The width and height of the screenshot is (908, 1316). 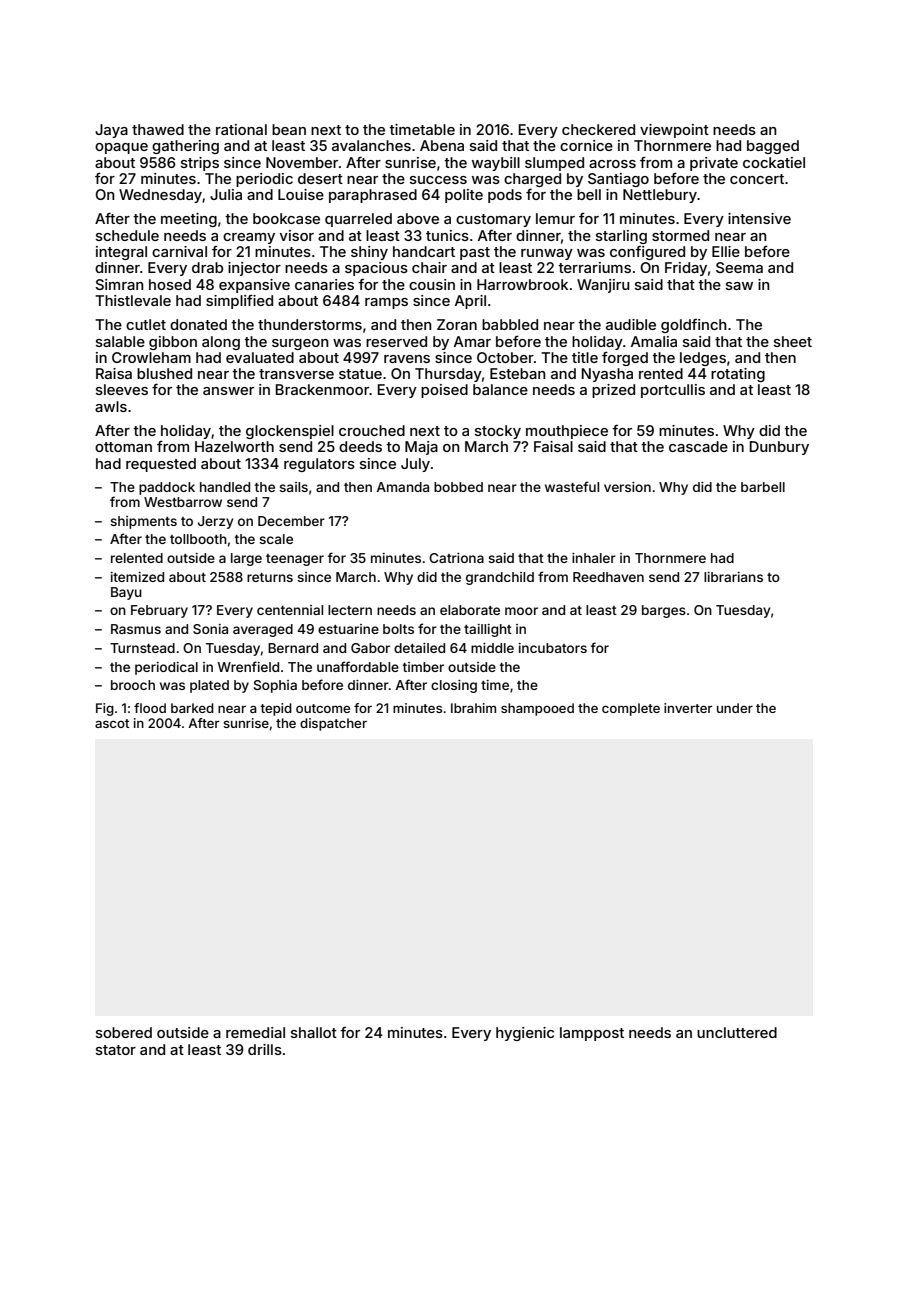 I want to click on answer, so click(x=228, y=391).
